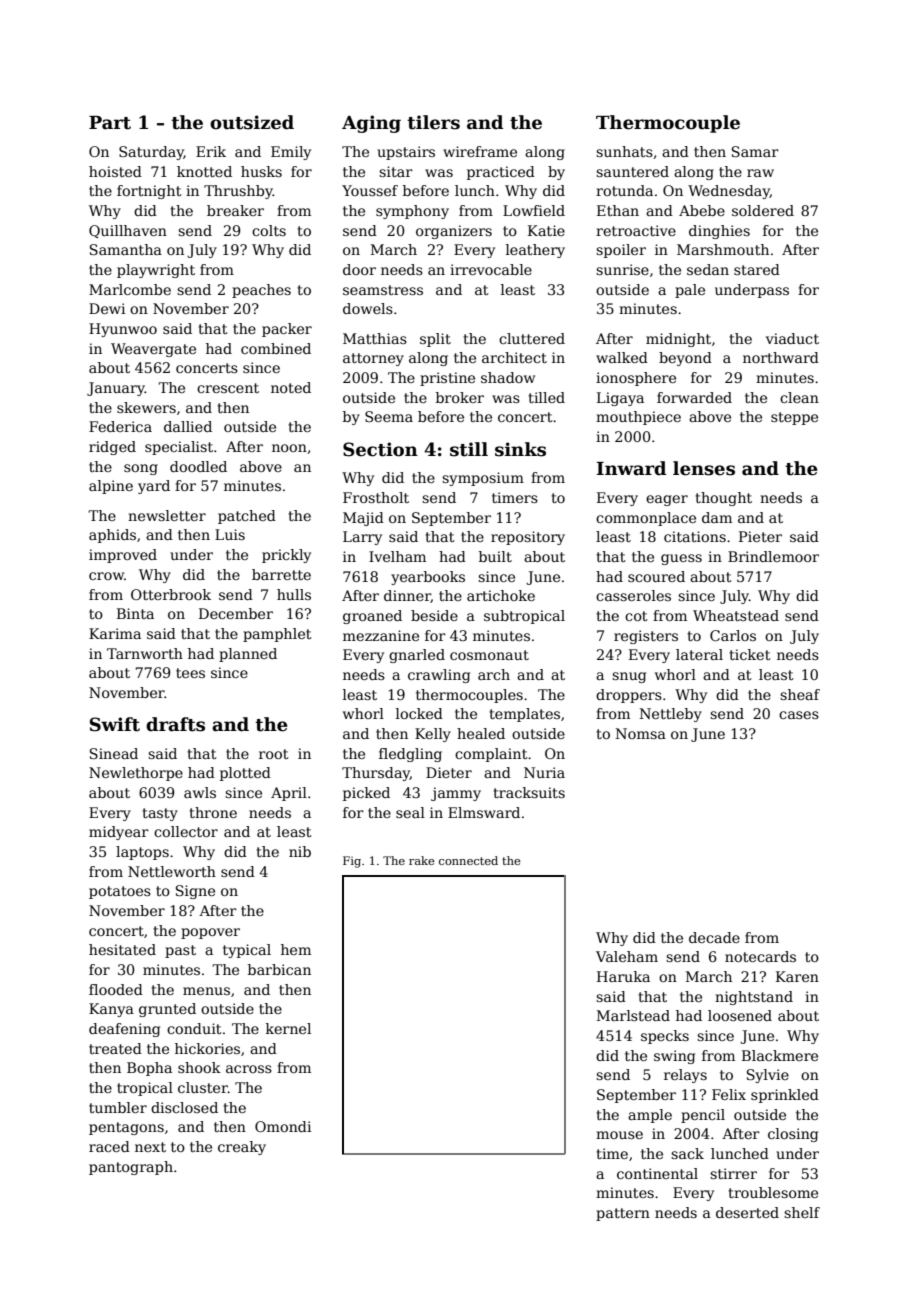  I want to click on outsized, so click(252, 122).
